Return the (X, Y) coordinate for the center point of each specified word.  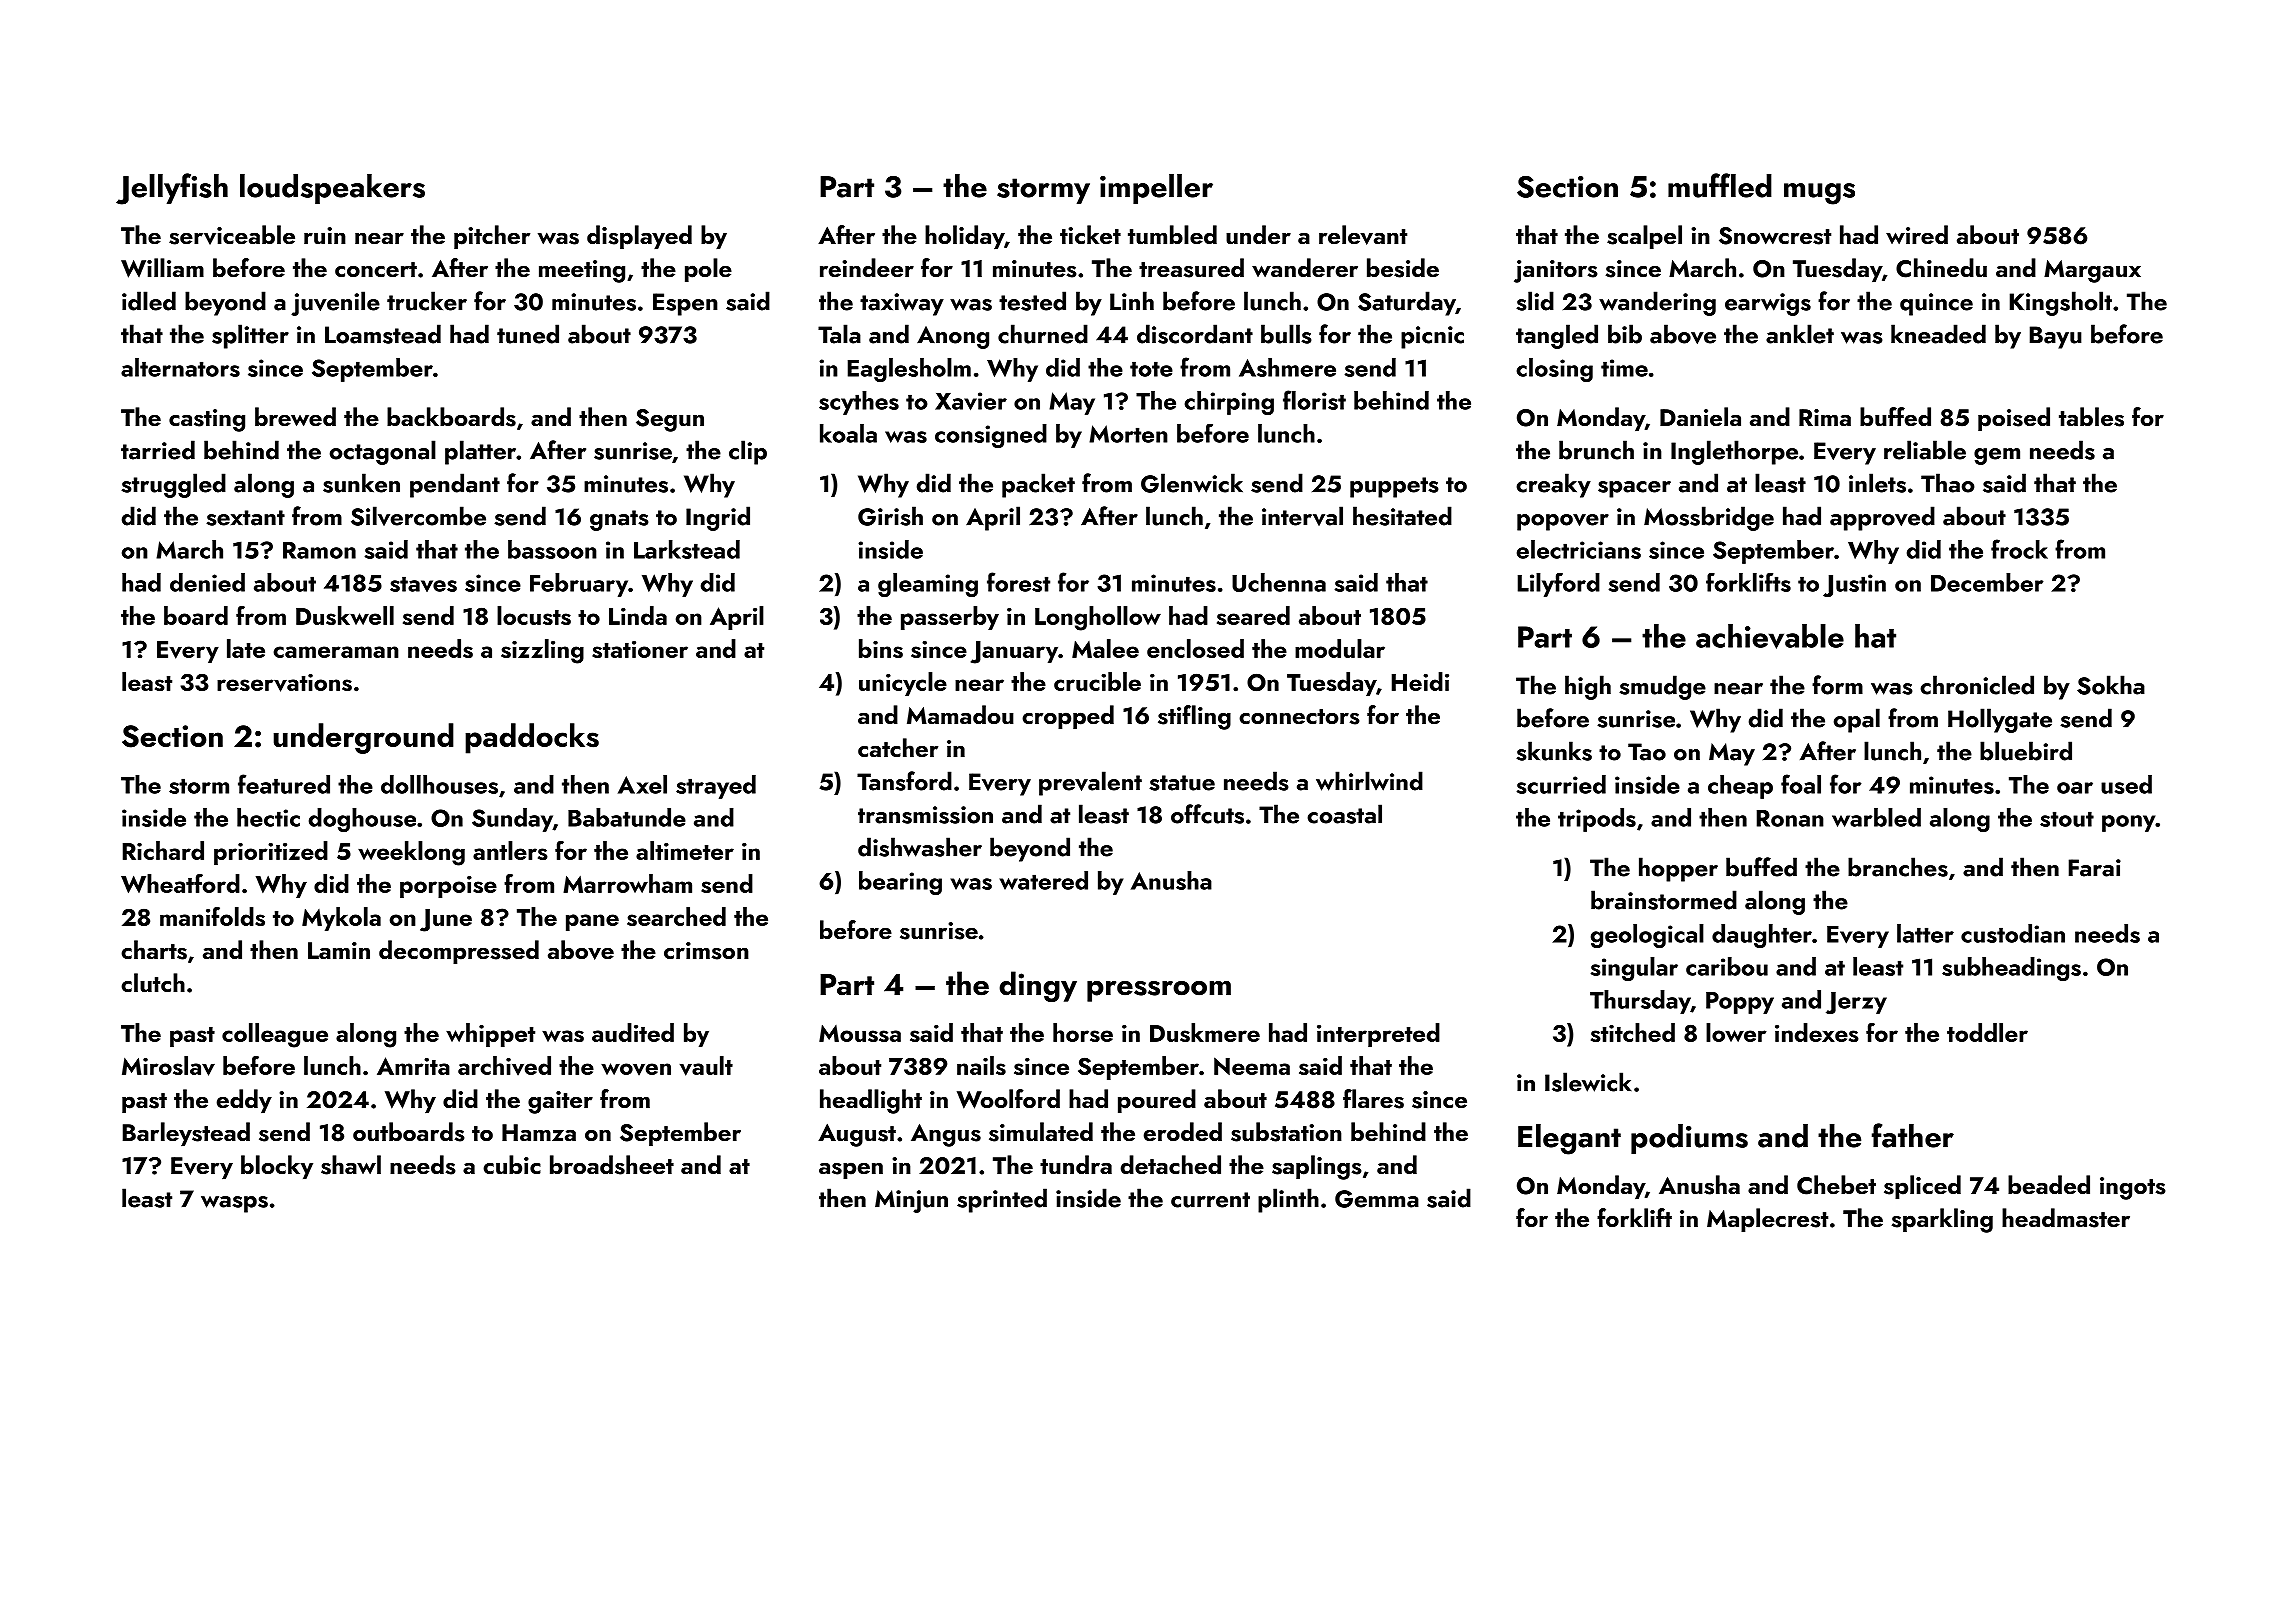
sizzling (542, 651)
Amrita (413, 1066)
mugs (1819, 194)
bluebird (2026, 751)
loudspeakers (332, 189)
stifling (1194, 717)
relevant (1363, 235)
